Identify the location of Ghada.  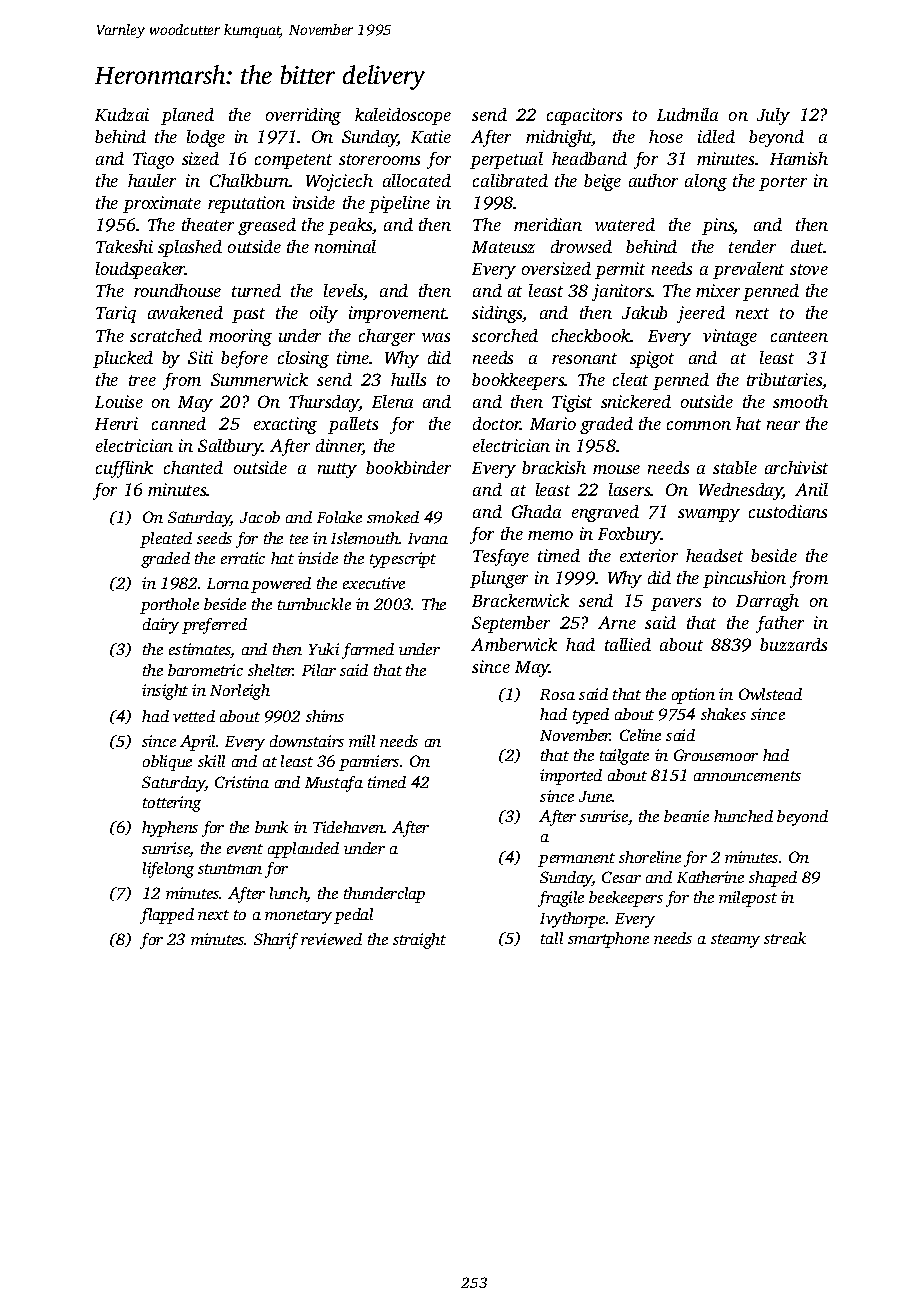
(536, 511).
